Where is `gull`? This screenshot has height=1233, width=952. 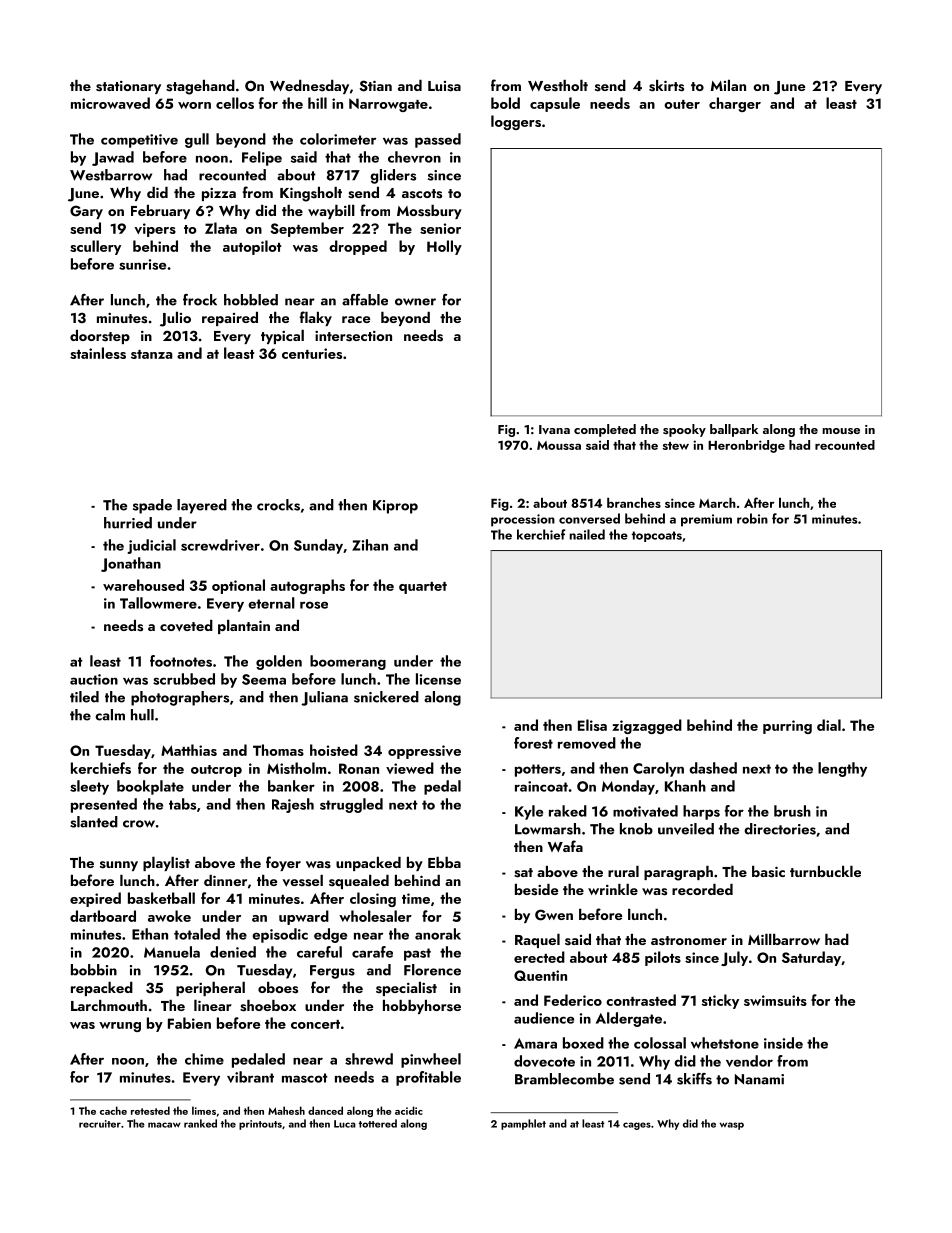
gull is located at coordinates (197, 140).
